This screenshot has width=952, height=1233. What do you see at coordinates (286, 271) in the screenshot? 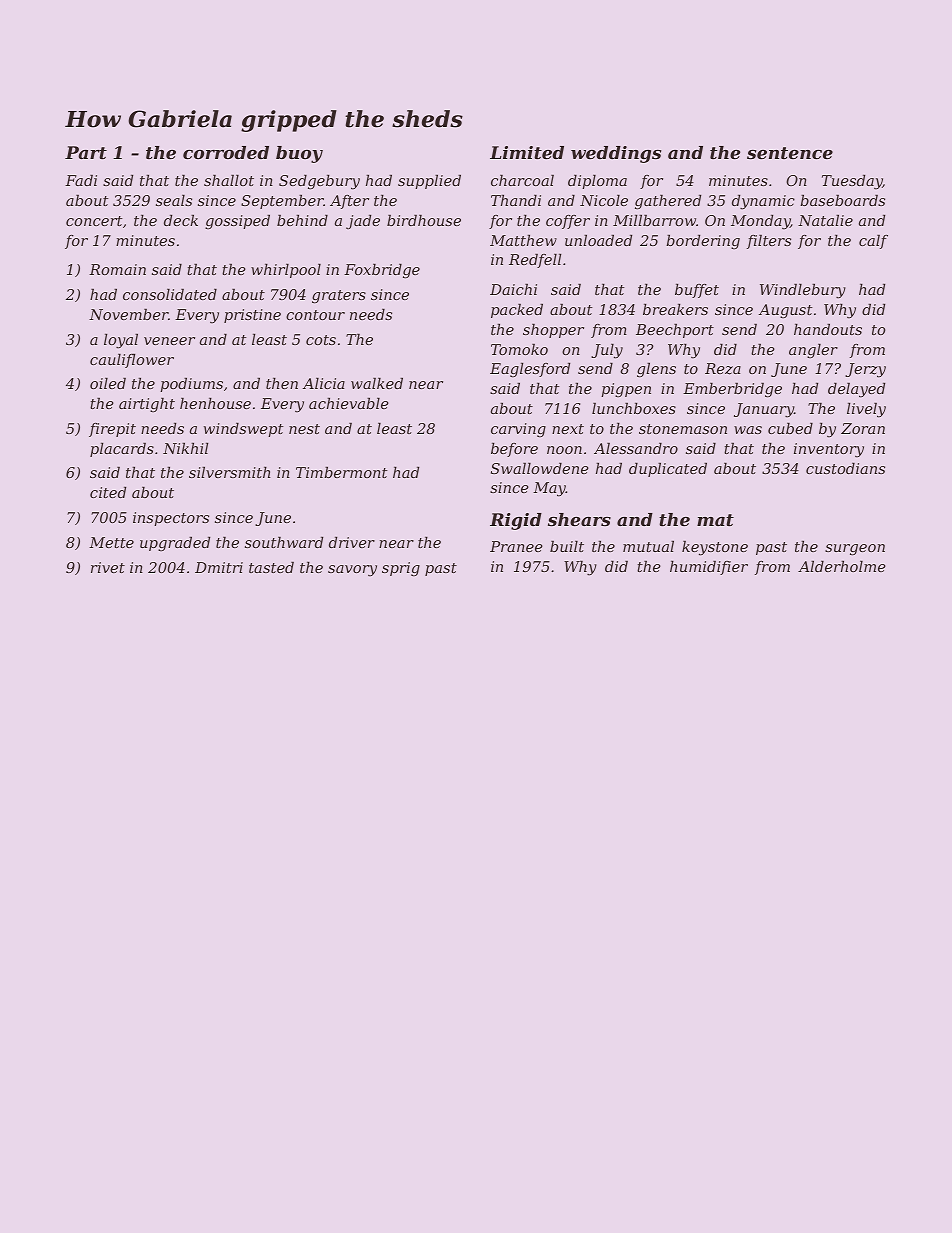
I see `whirlpool` at bounding box center [286, 271].
